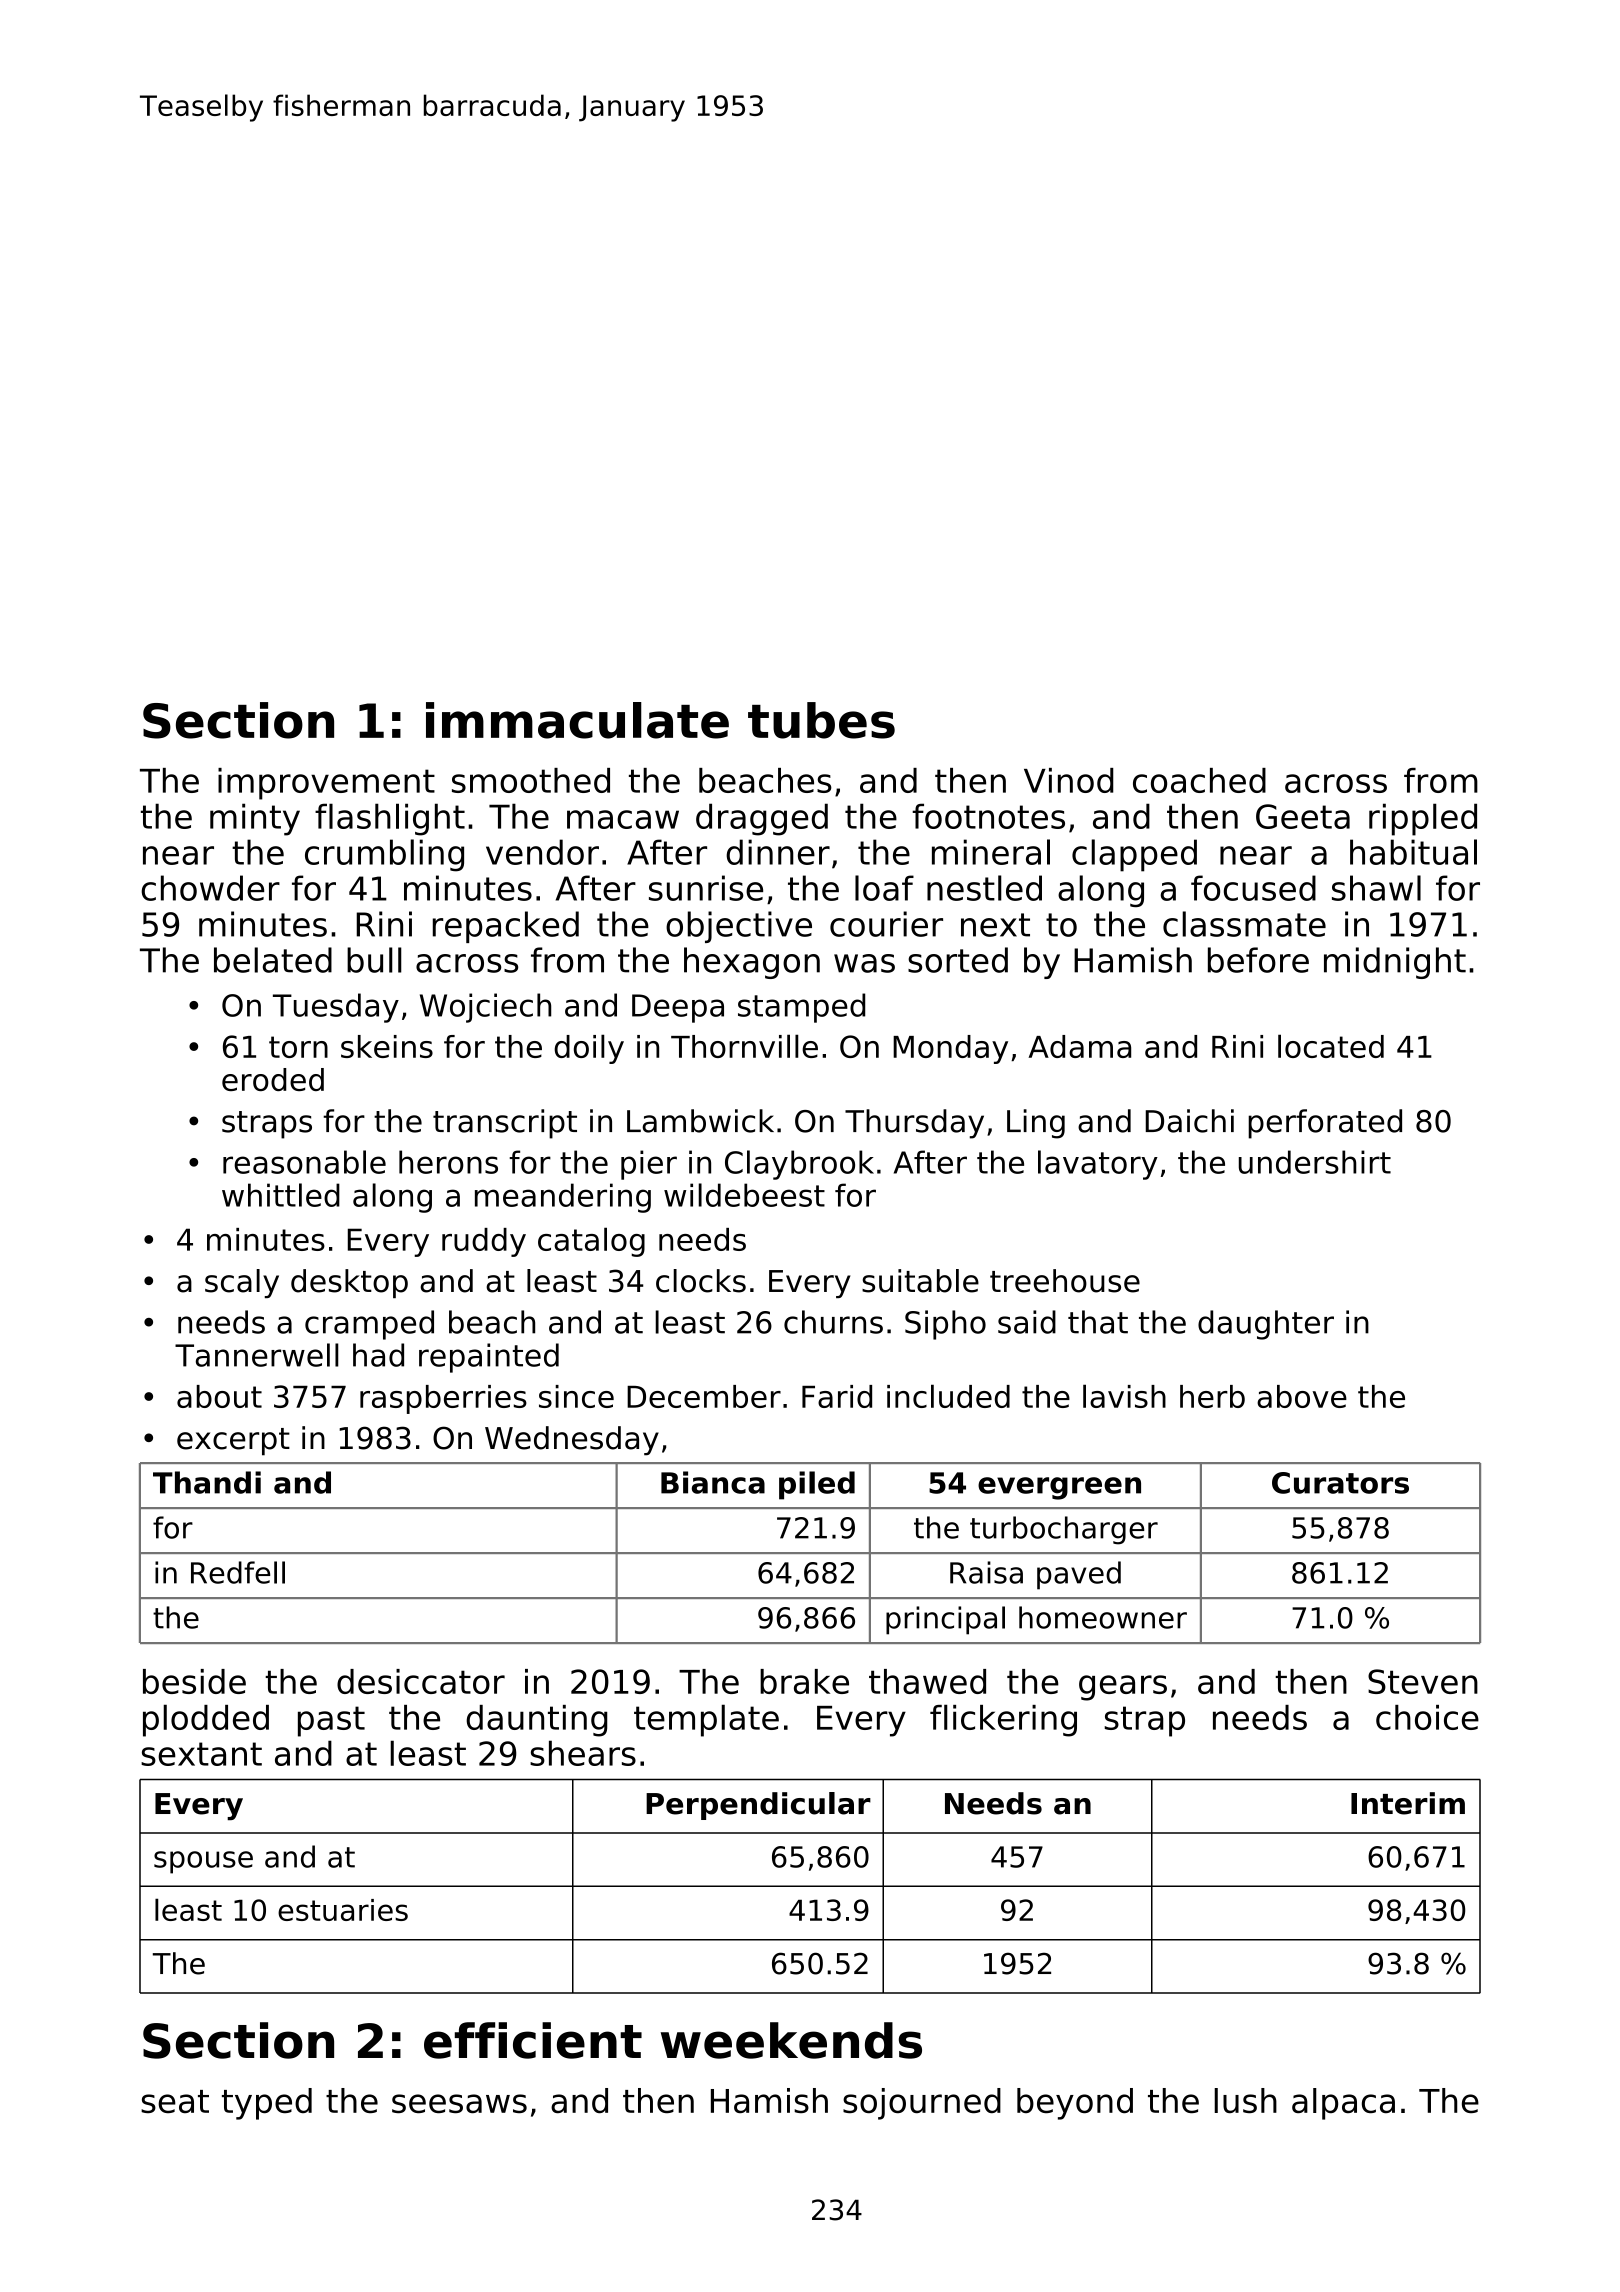 This image has width=1620, height=2292. I want to click on principal, so click(945, 1620).
